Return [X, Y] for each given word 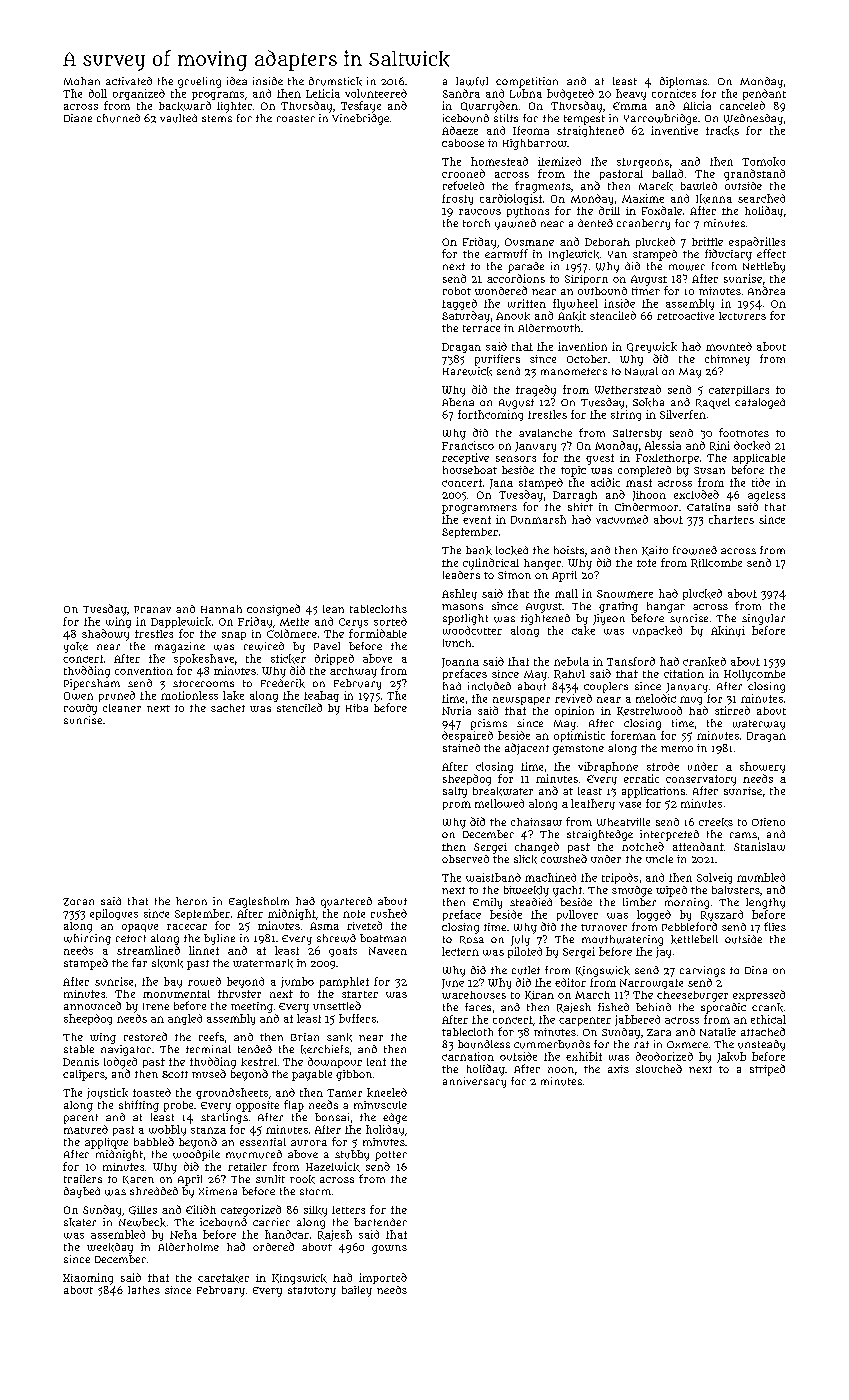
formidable [378, 633]
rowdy [80, 709]
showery [762, 767]
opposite [257, 1106]
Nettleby [764, 267]
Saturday [466, 317]
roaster [296, 118]
